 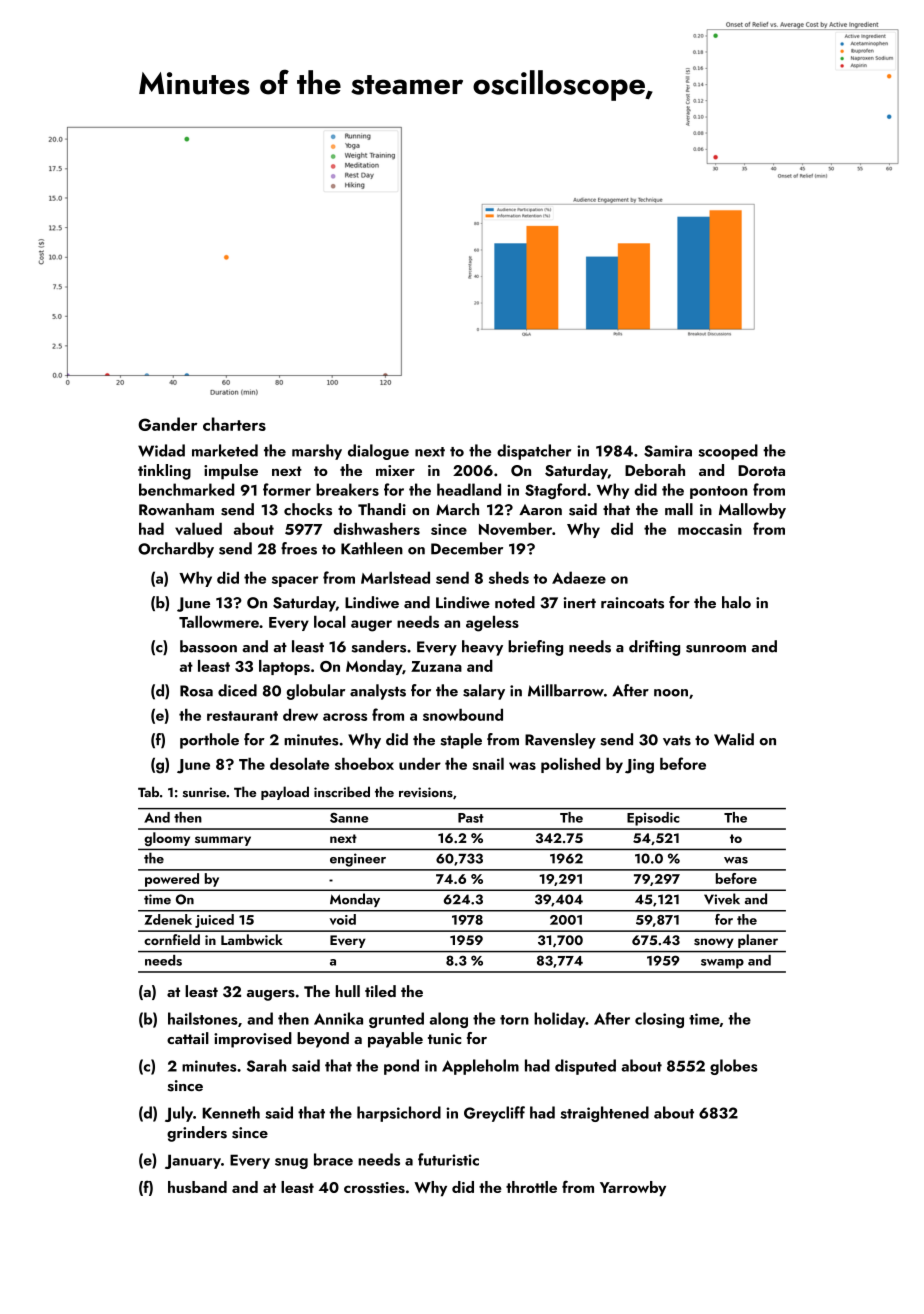 What do you see at coordinates (349, 818) in the page?
I see `Sanne` at bounding box center [349, 818].
